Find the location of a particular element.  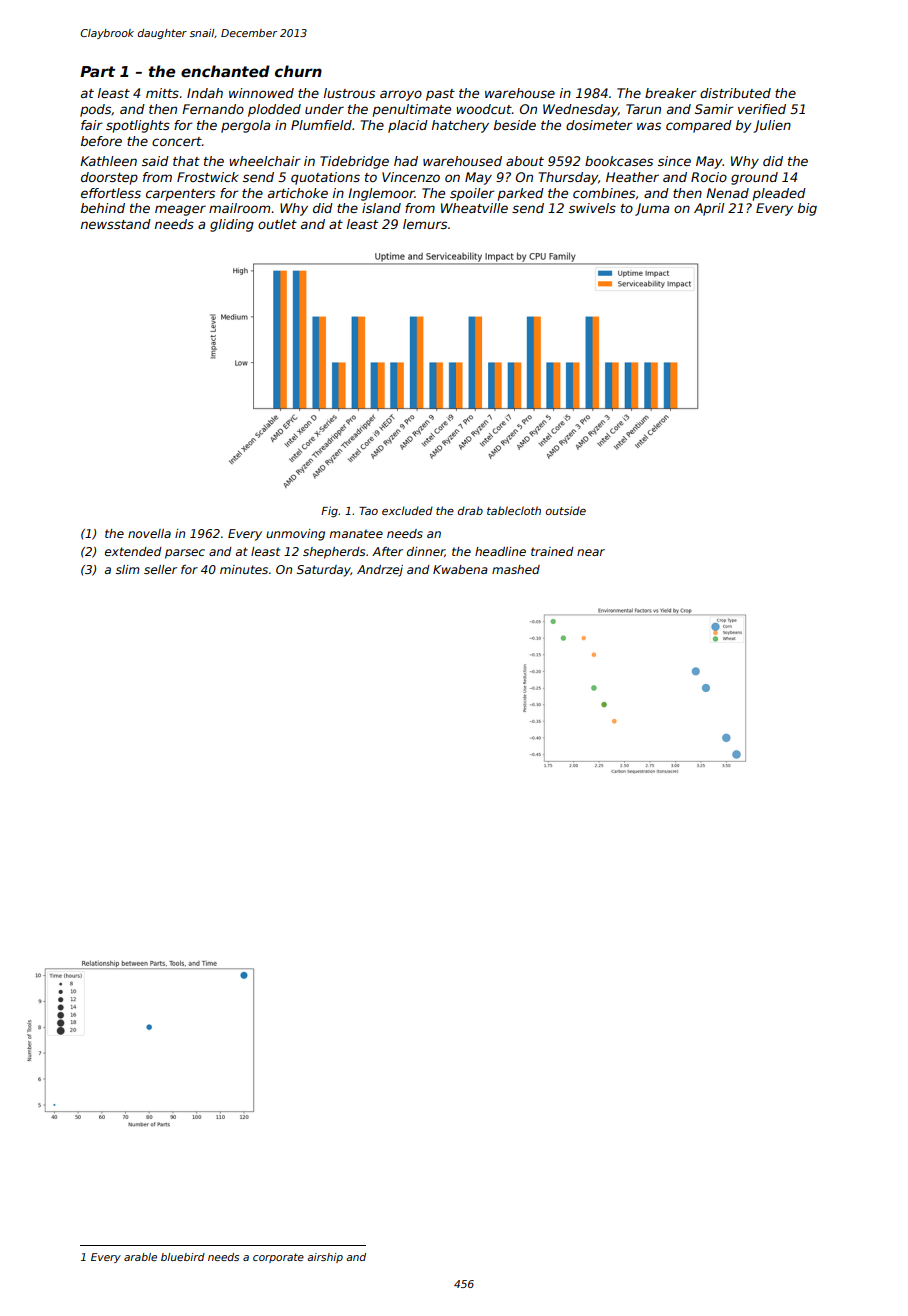

bluebird is located at coordinates (183, 1257).
